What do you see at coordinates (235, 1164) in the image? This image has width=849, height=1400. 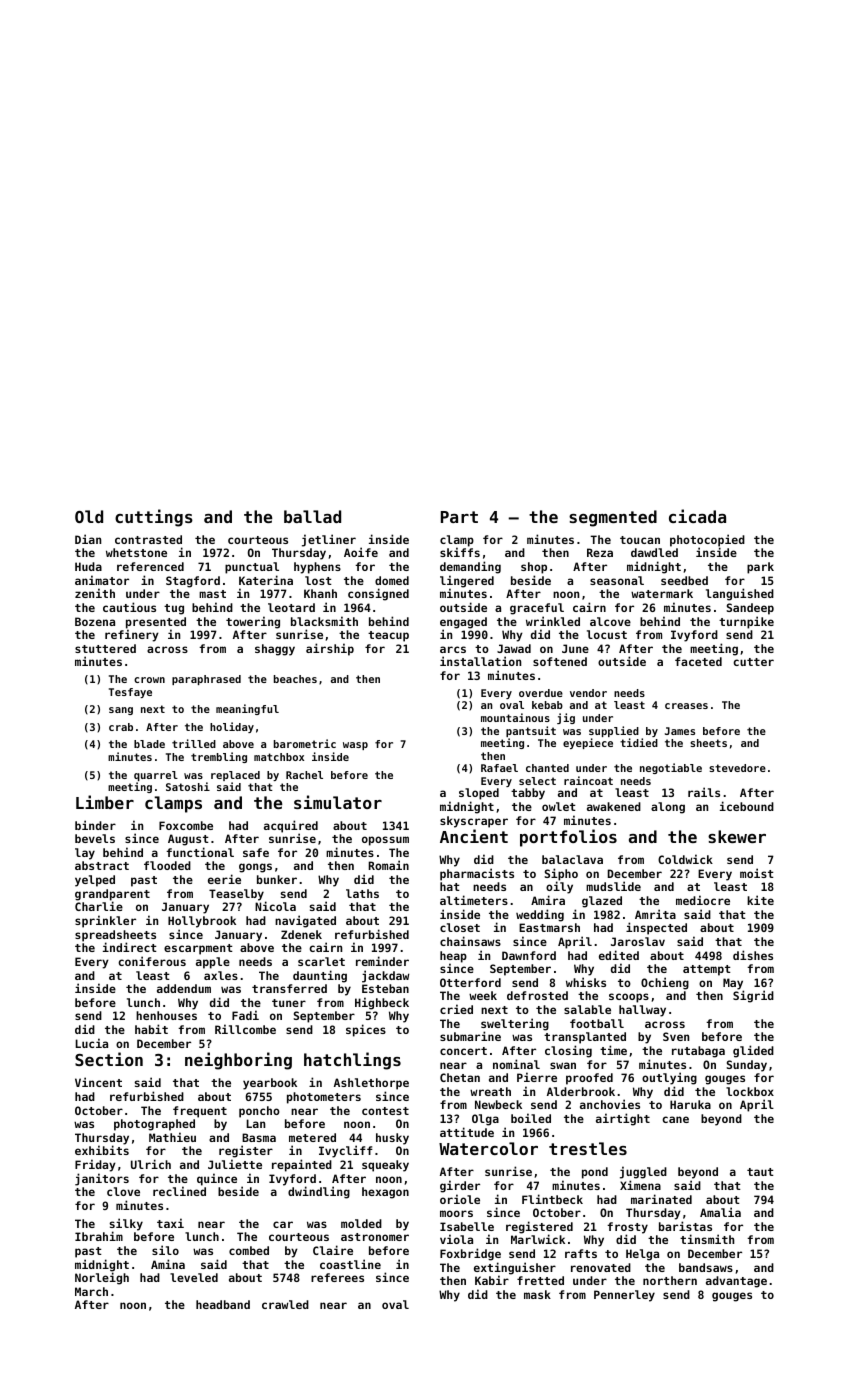 I see `Juliette` at bounding box center [235, 1164].
